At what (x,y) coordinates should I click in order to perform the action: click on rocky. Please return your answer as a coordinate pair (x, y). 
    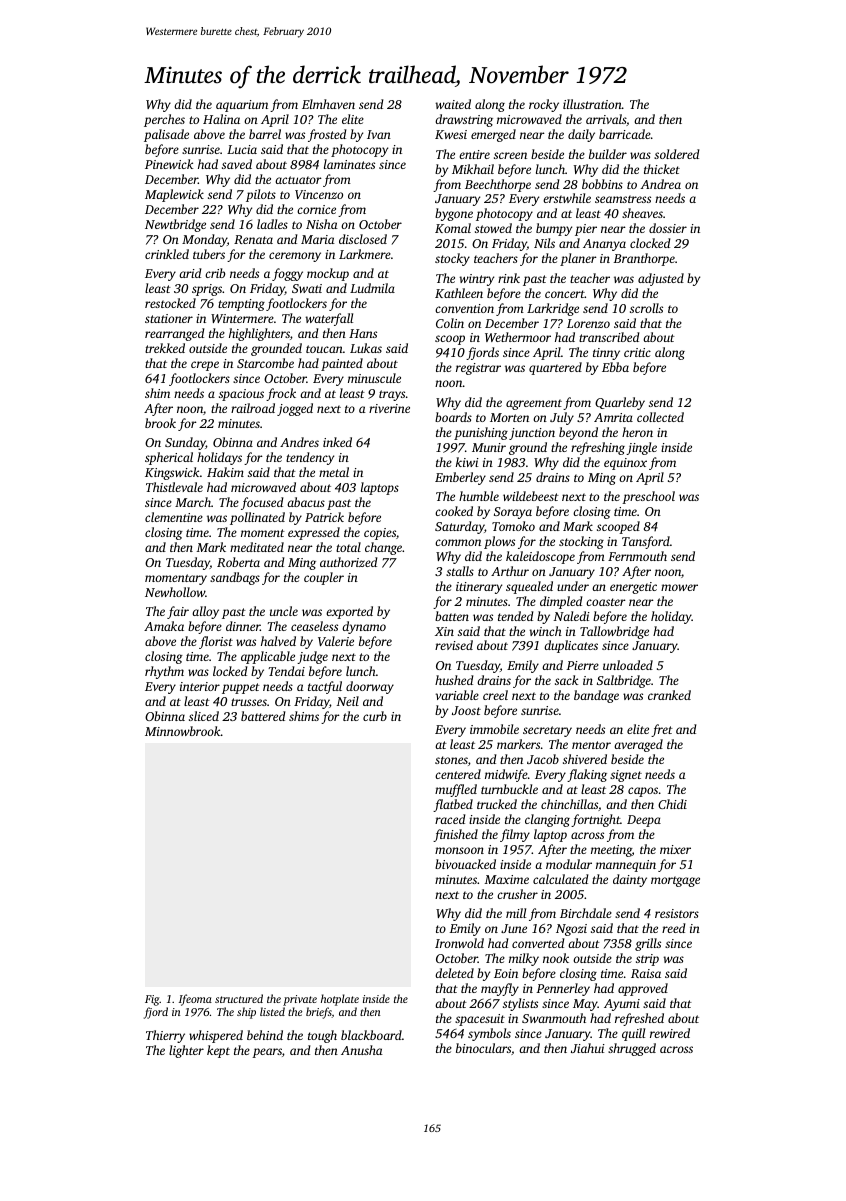
    Looking at the image, I should click on (544, 105).
